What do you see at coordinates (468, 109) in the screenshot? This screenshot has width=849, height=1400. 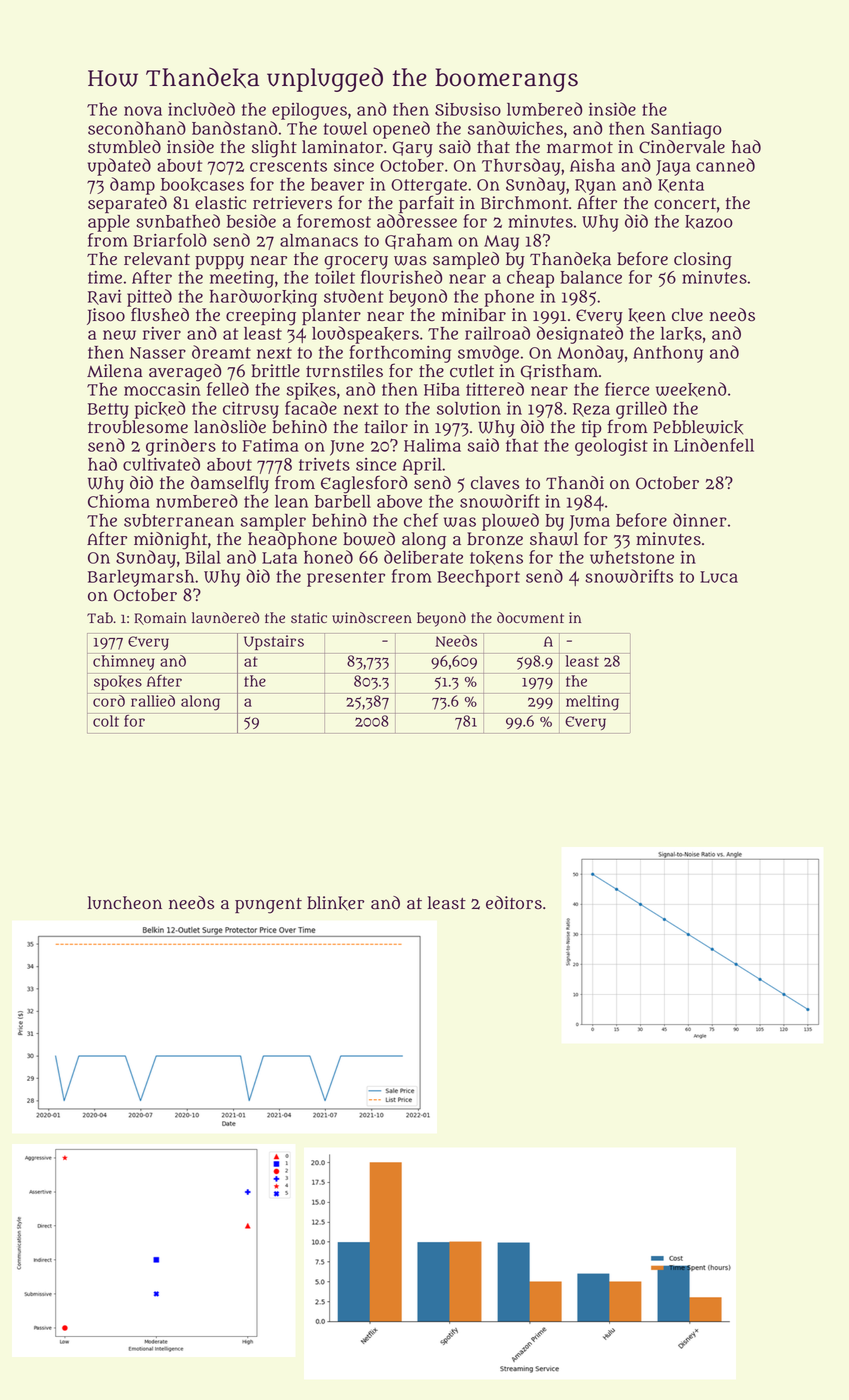 I see `Sibusiso` at bounding box center [468, 109].
